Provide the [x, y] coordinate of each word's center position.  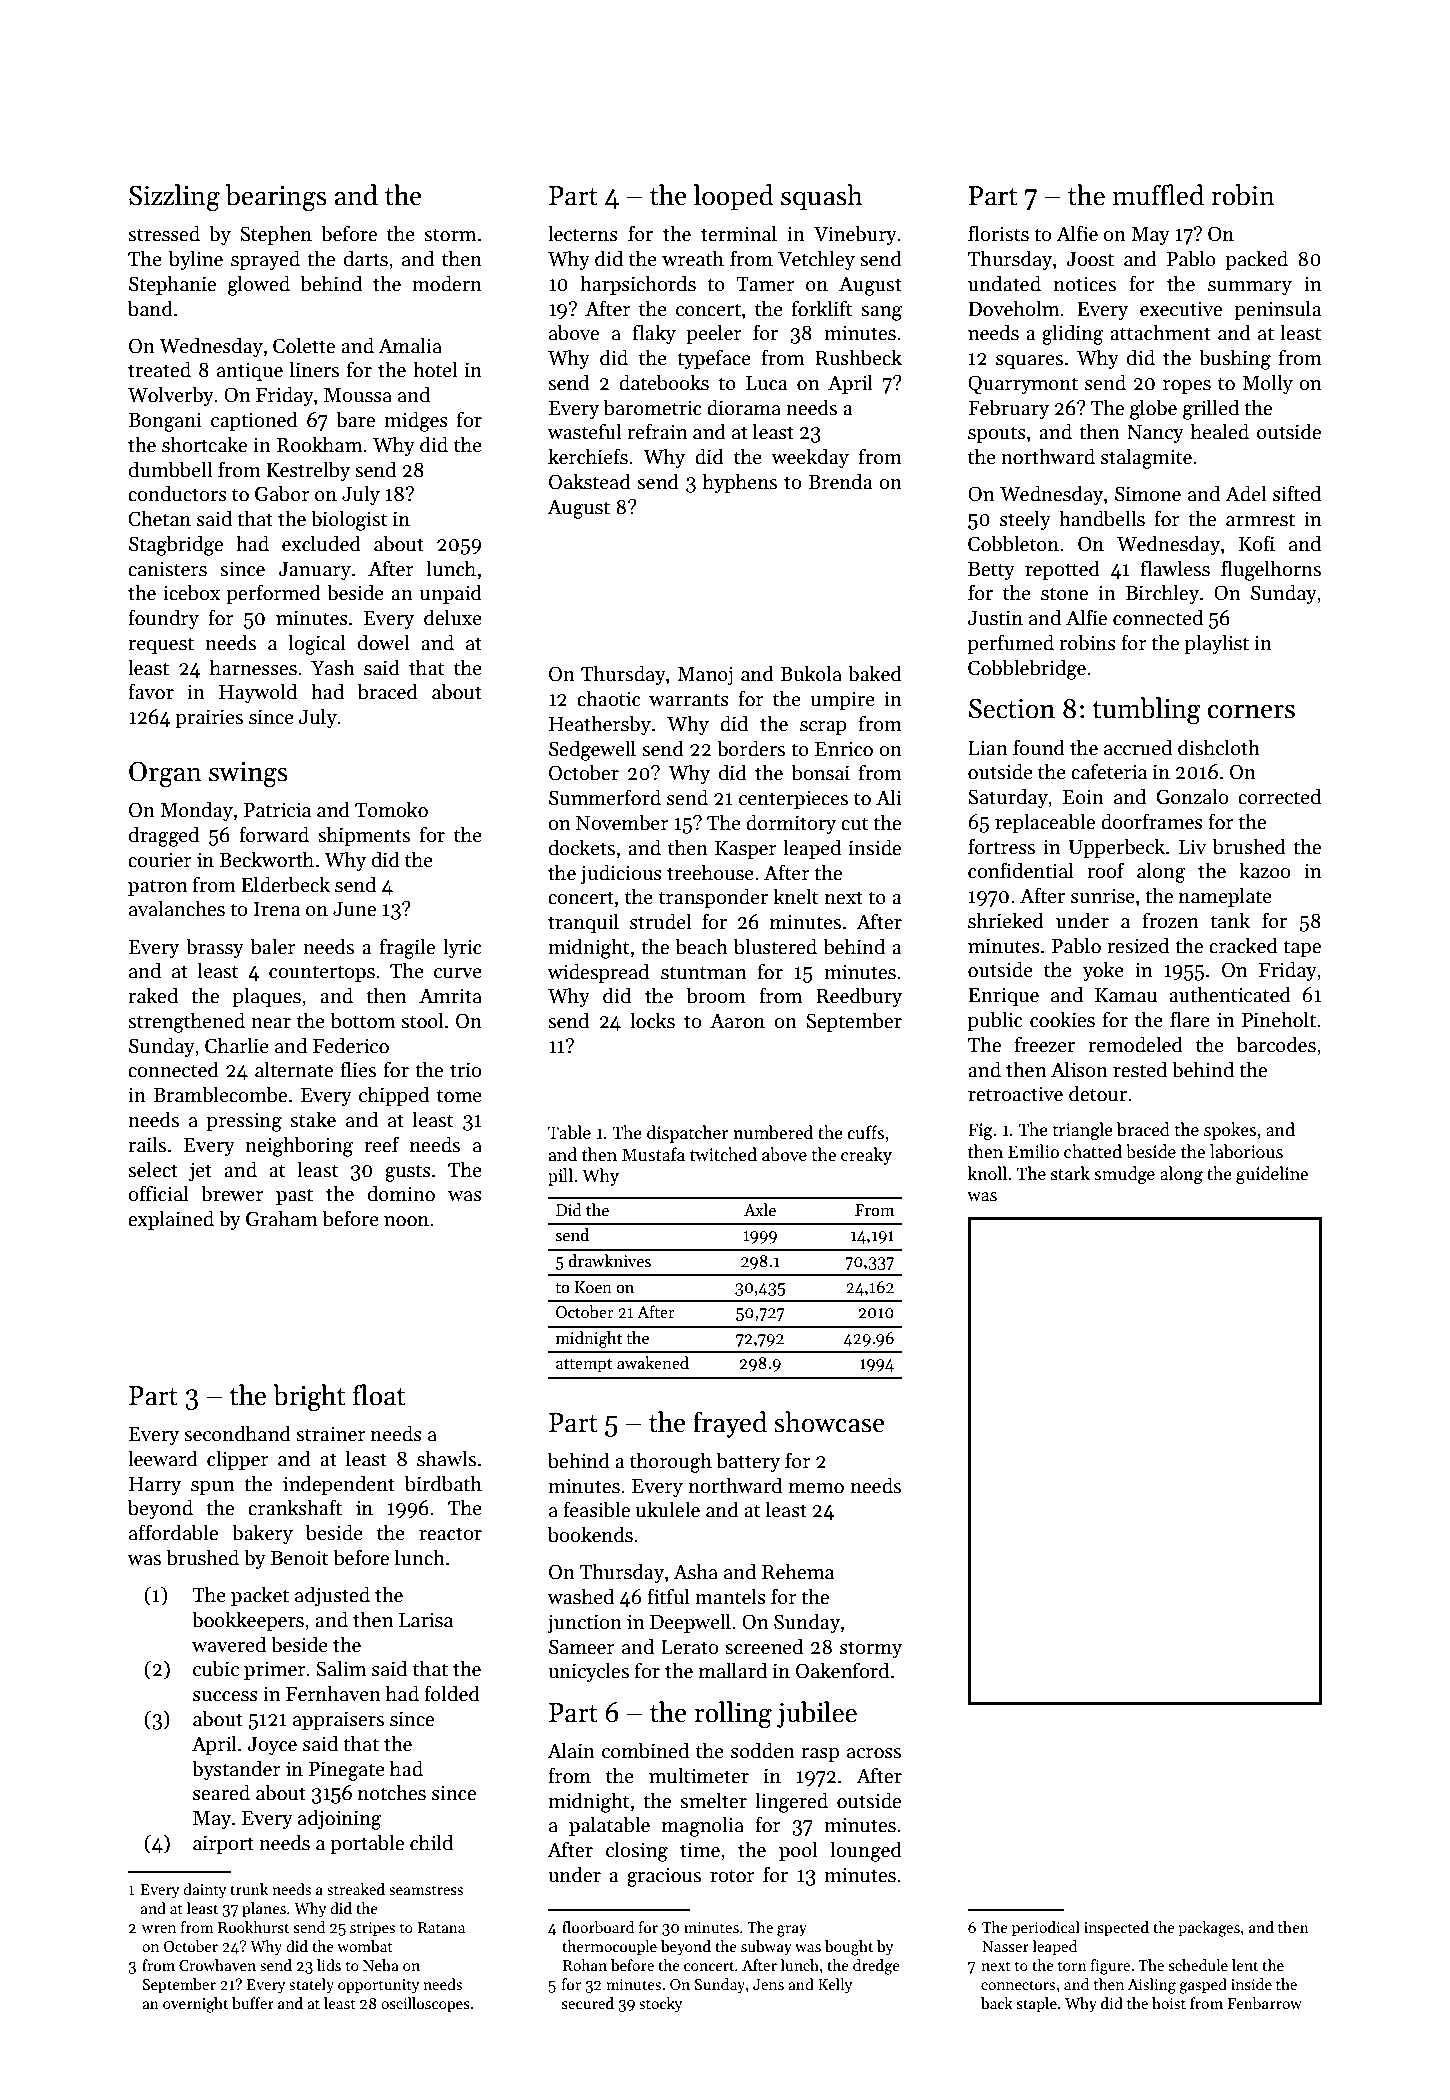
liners [314, 369]
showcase [829, 1422]
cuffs [865, 1132]
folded [452, 1693]
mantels [730, 1596]
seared [221, 1792]
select [153, 1169]
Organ [165, 775]
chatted [1093, 1151]
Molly [1267, 384]
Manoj [705, 675]
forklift [822, 308]
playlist [1217, 644]
